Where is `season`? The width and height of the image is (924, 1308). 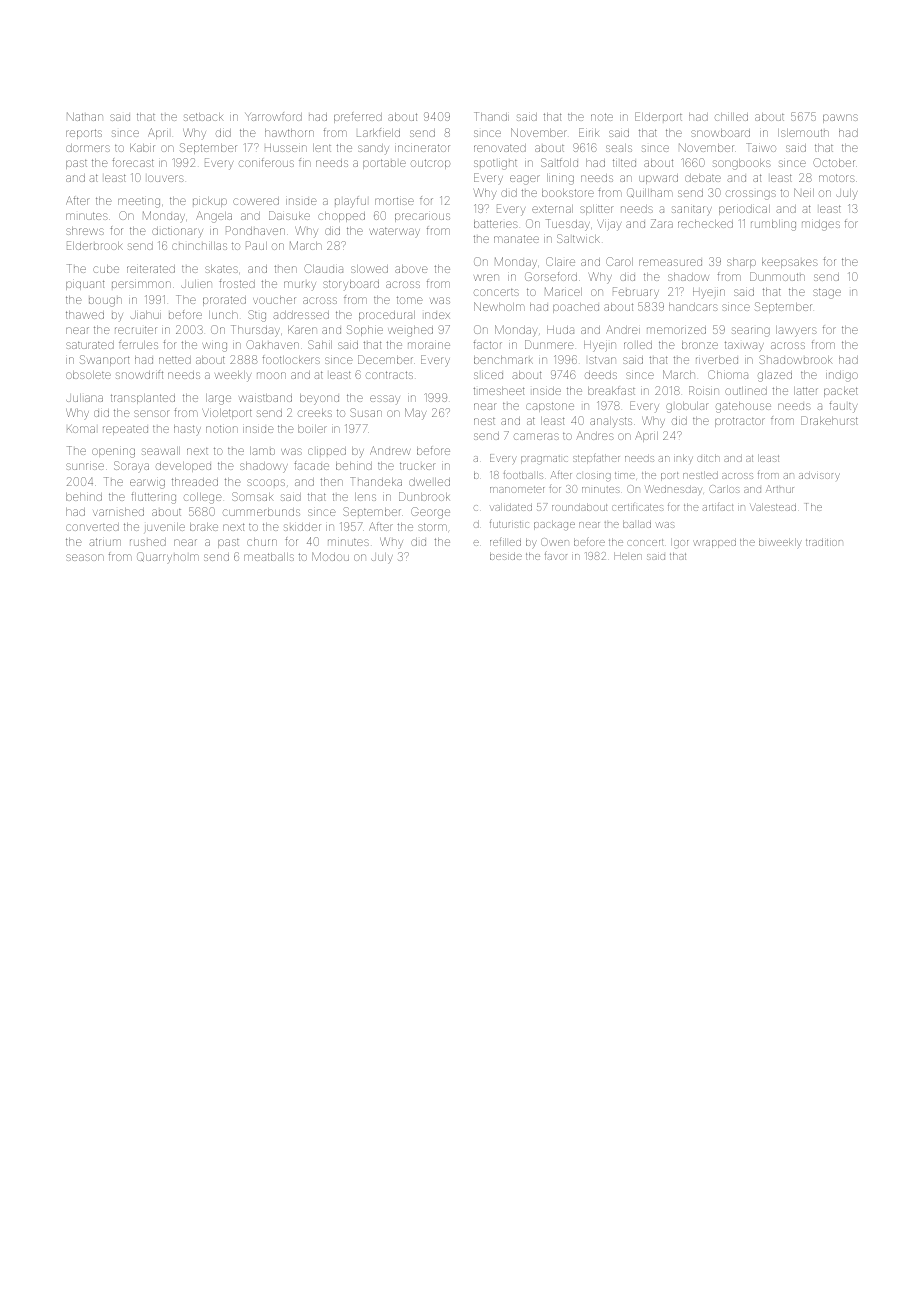
season is located at coordinates (85, 557).
